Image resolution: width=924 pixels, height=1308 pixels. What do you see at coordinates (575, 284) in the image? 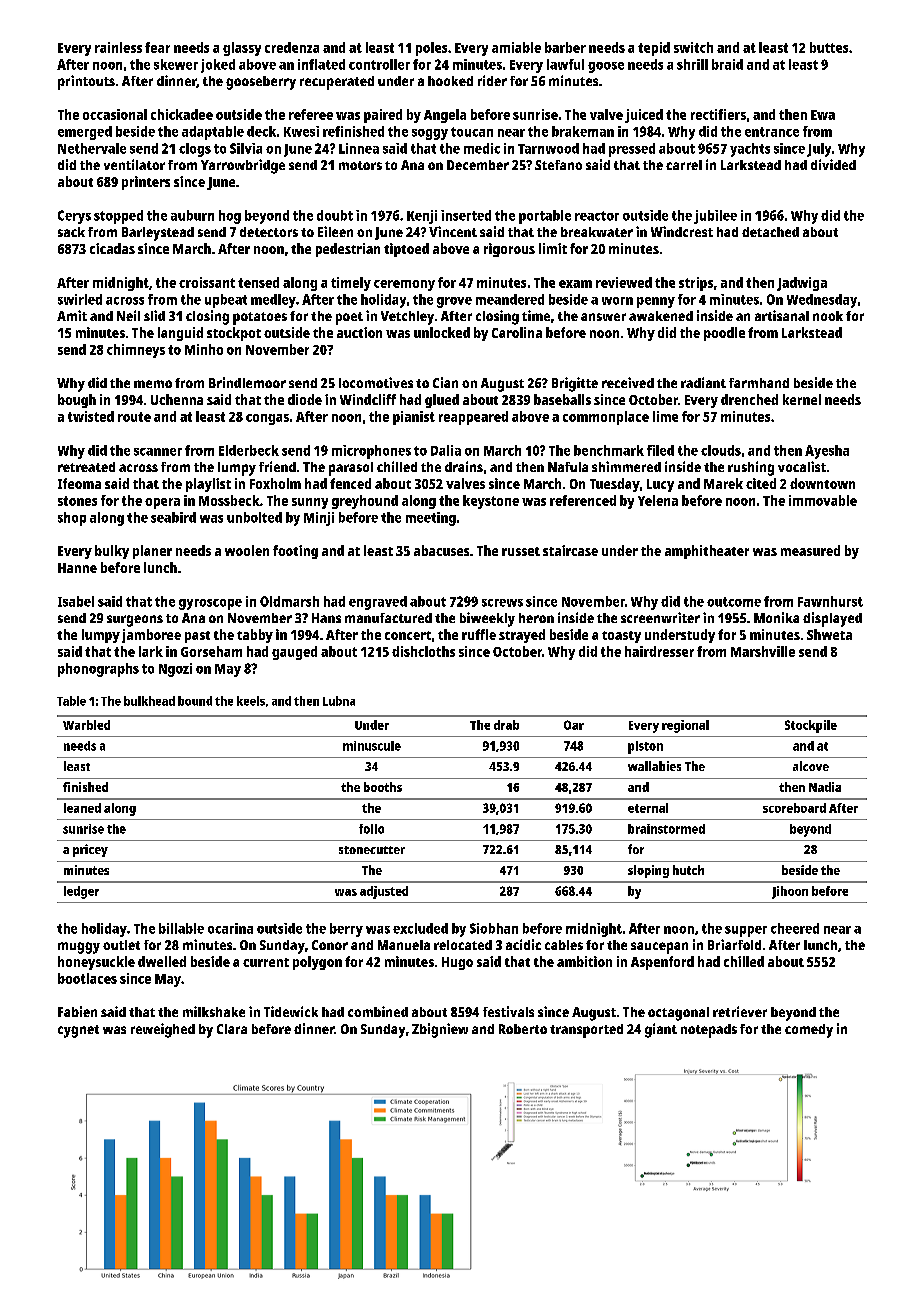
I see `exam` at bounding box center [575, 284].
